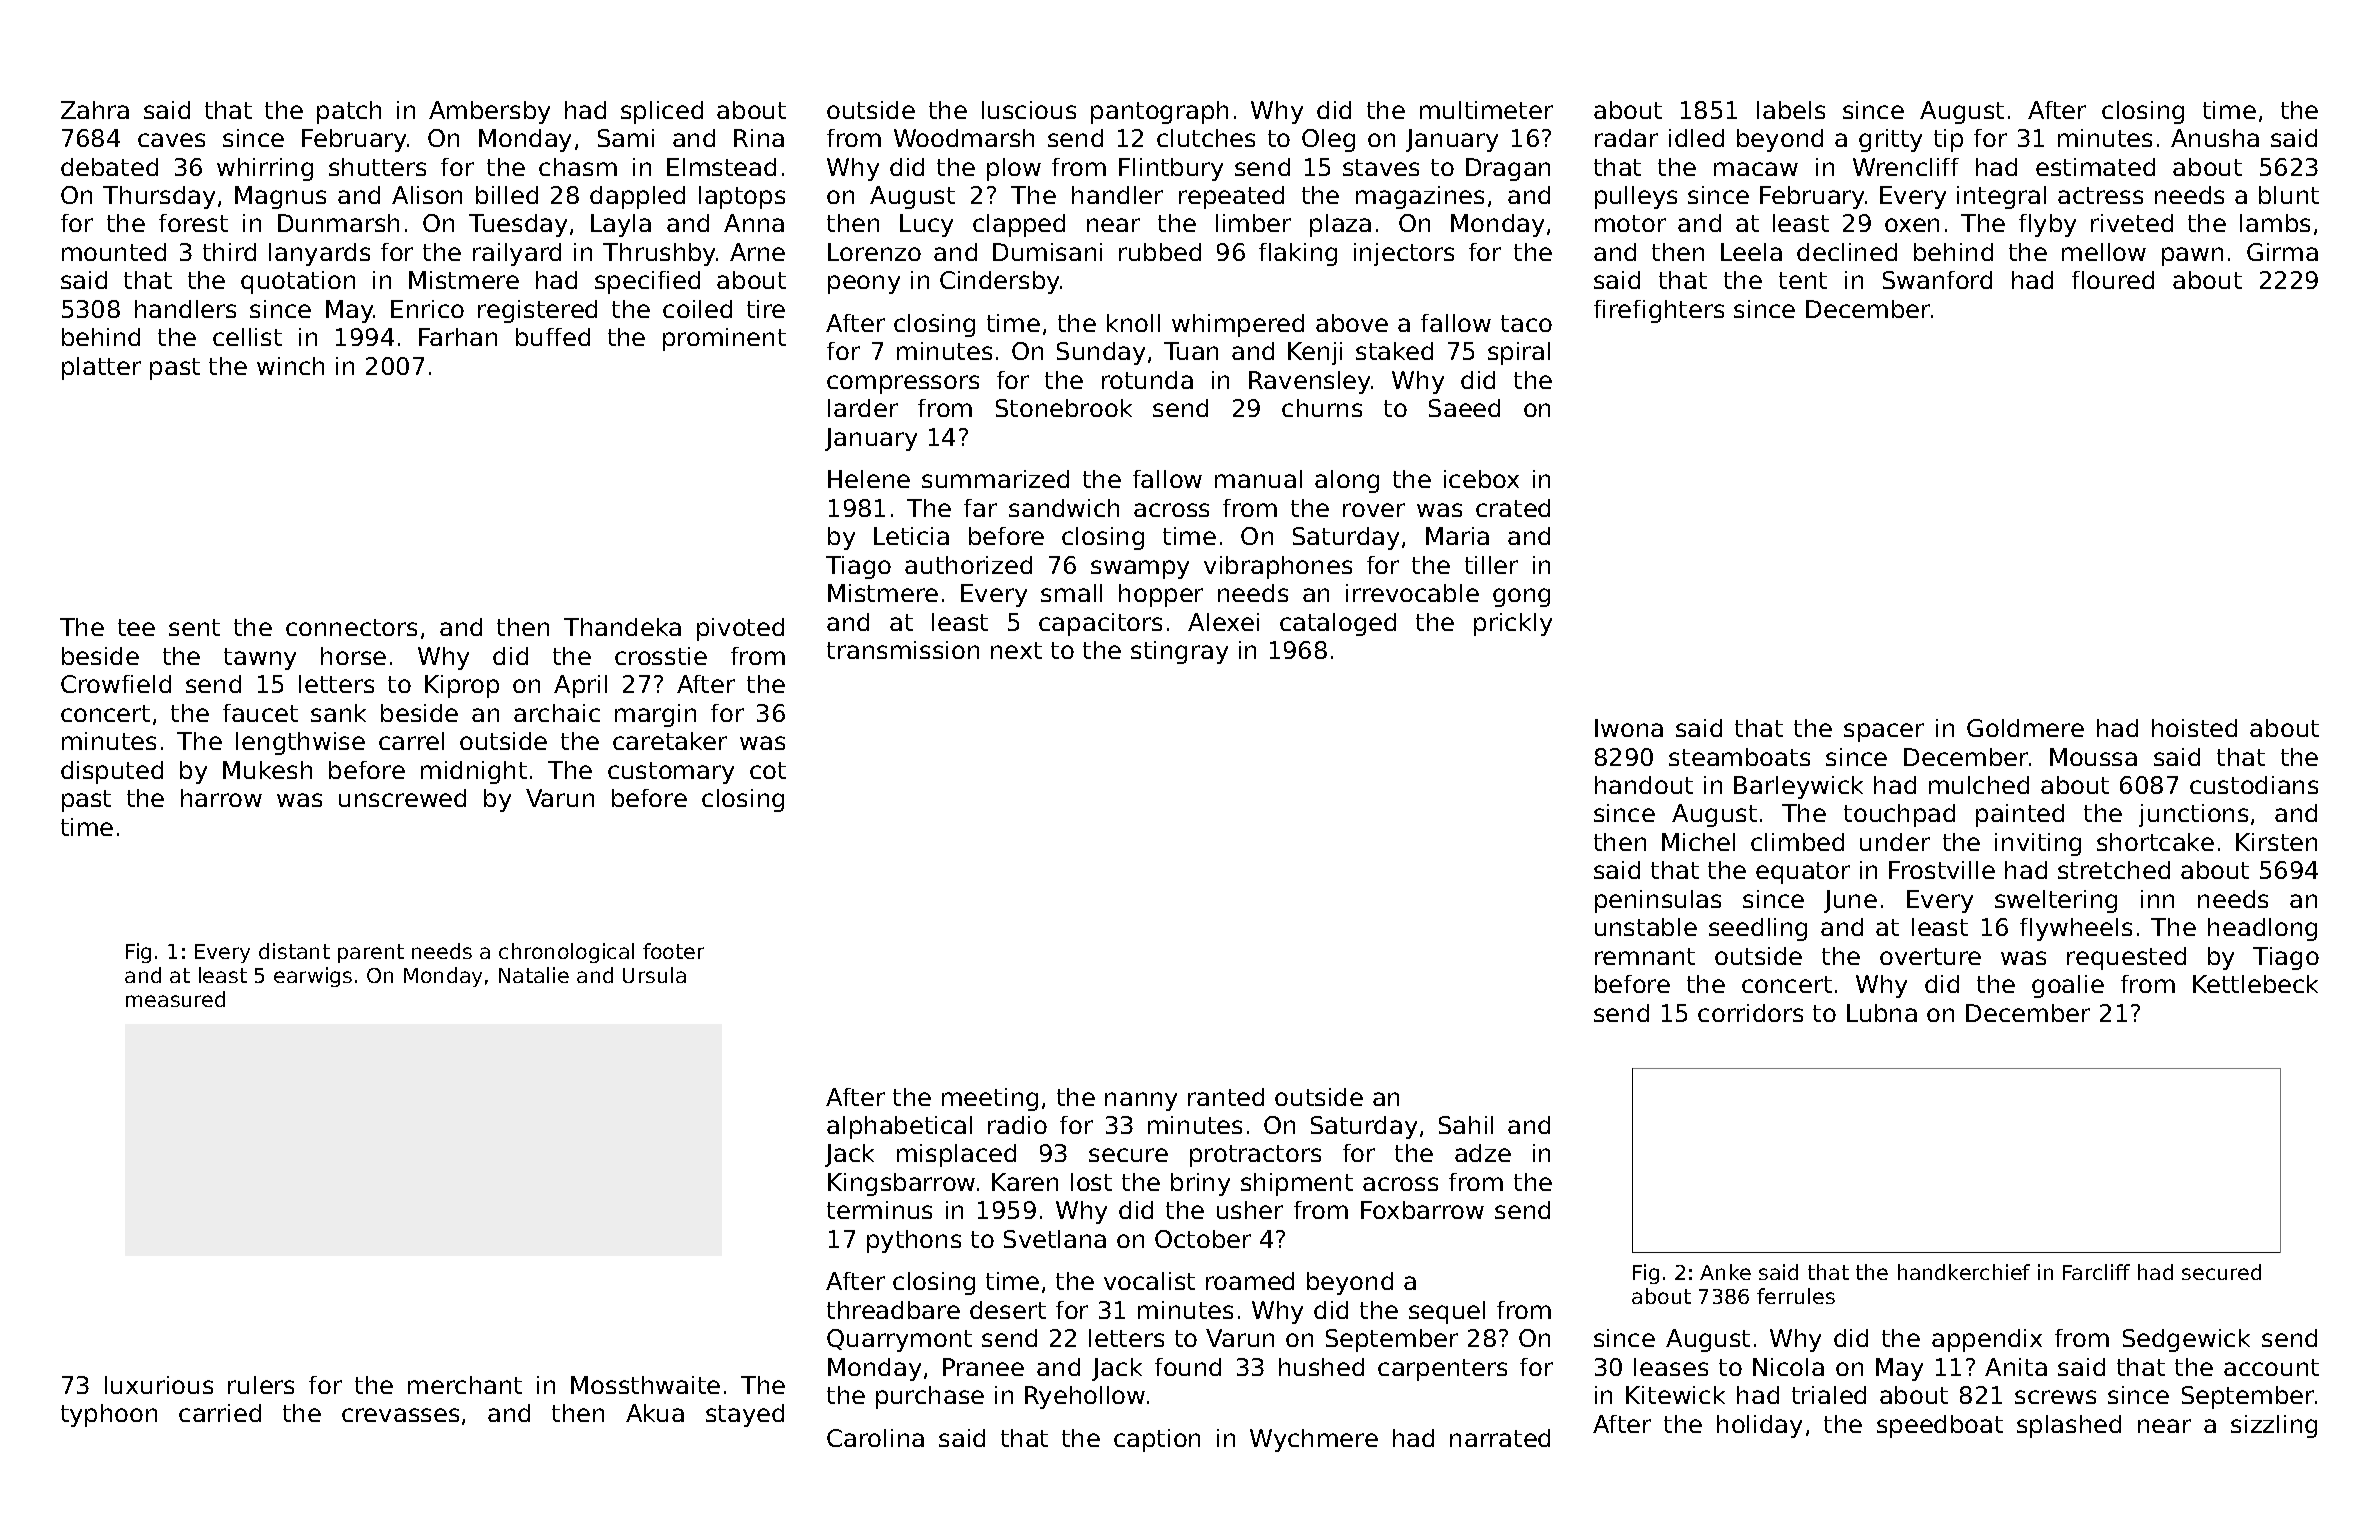 This page has width=2380, height=1540. Describe the element at coordinates (220, 1413) in the page. I see `carried` at that location.
